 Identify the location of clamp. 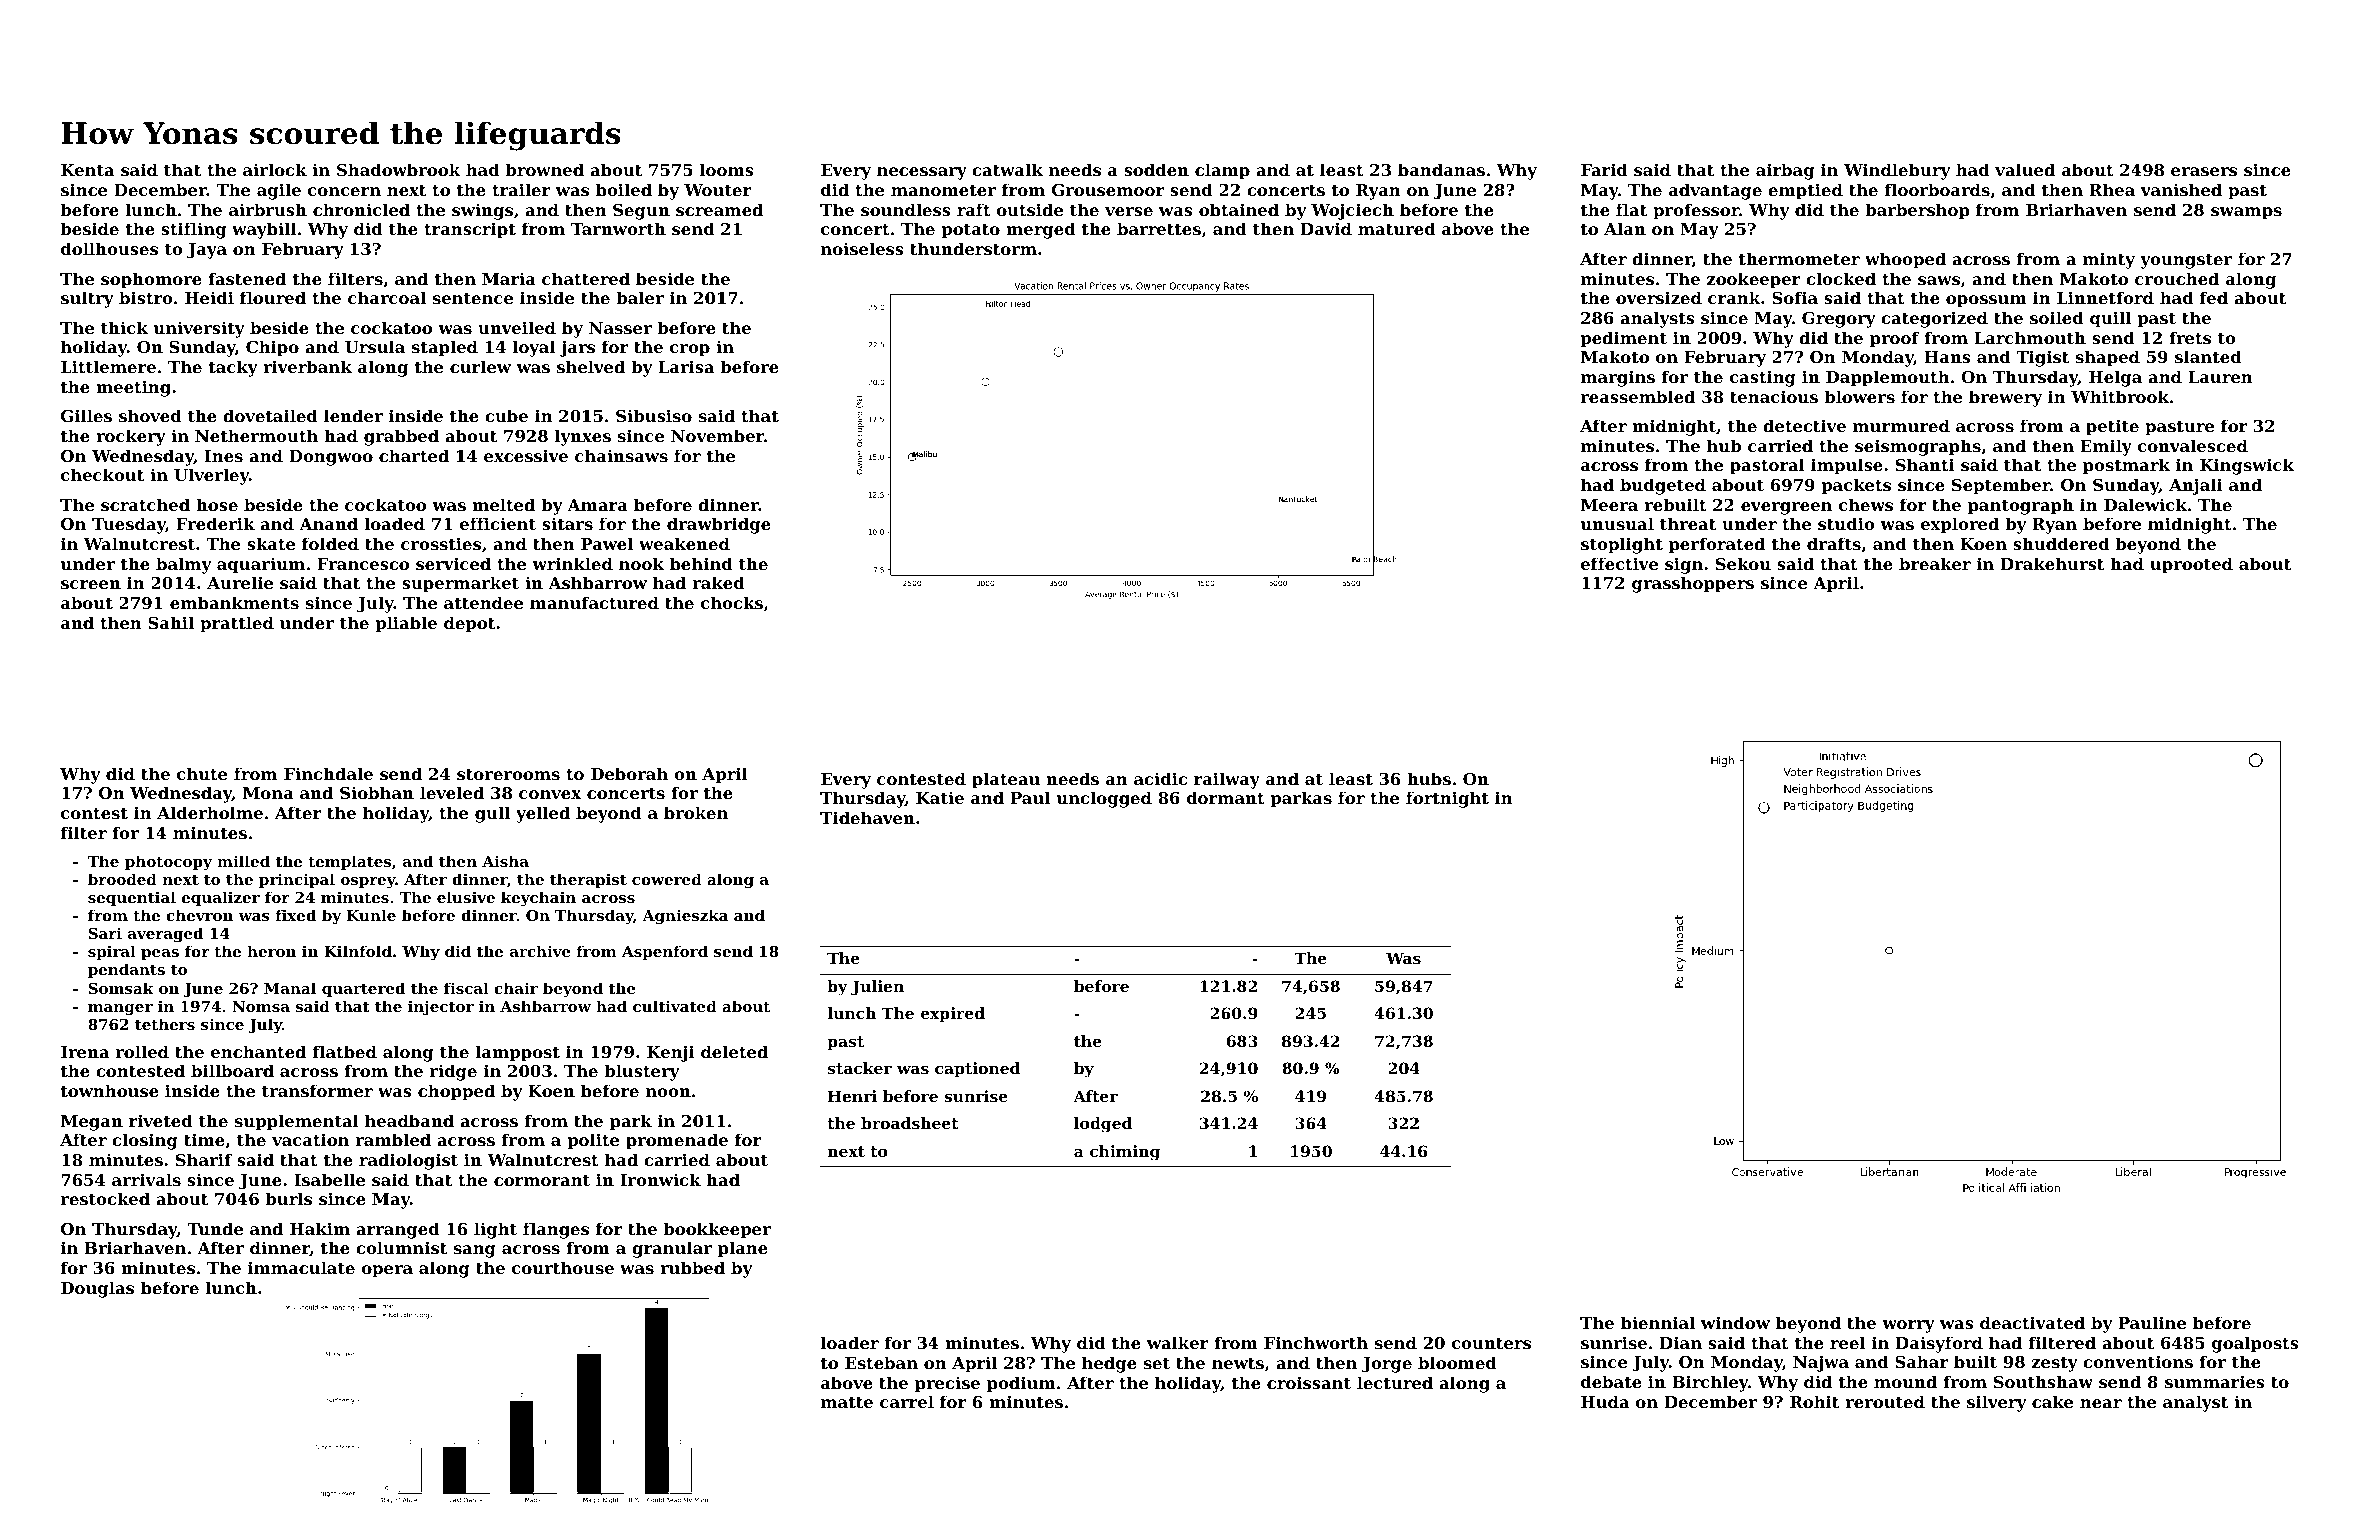
(1222, 171).
